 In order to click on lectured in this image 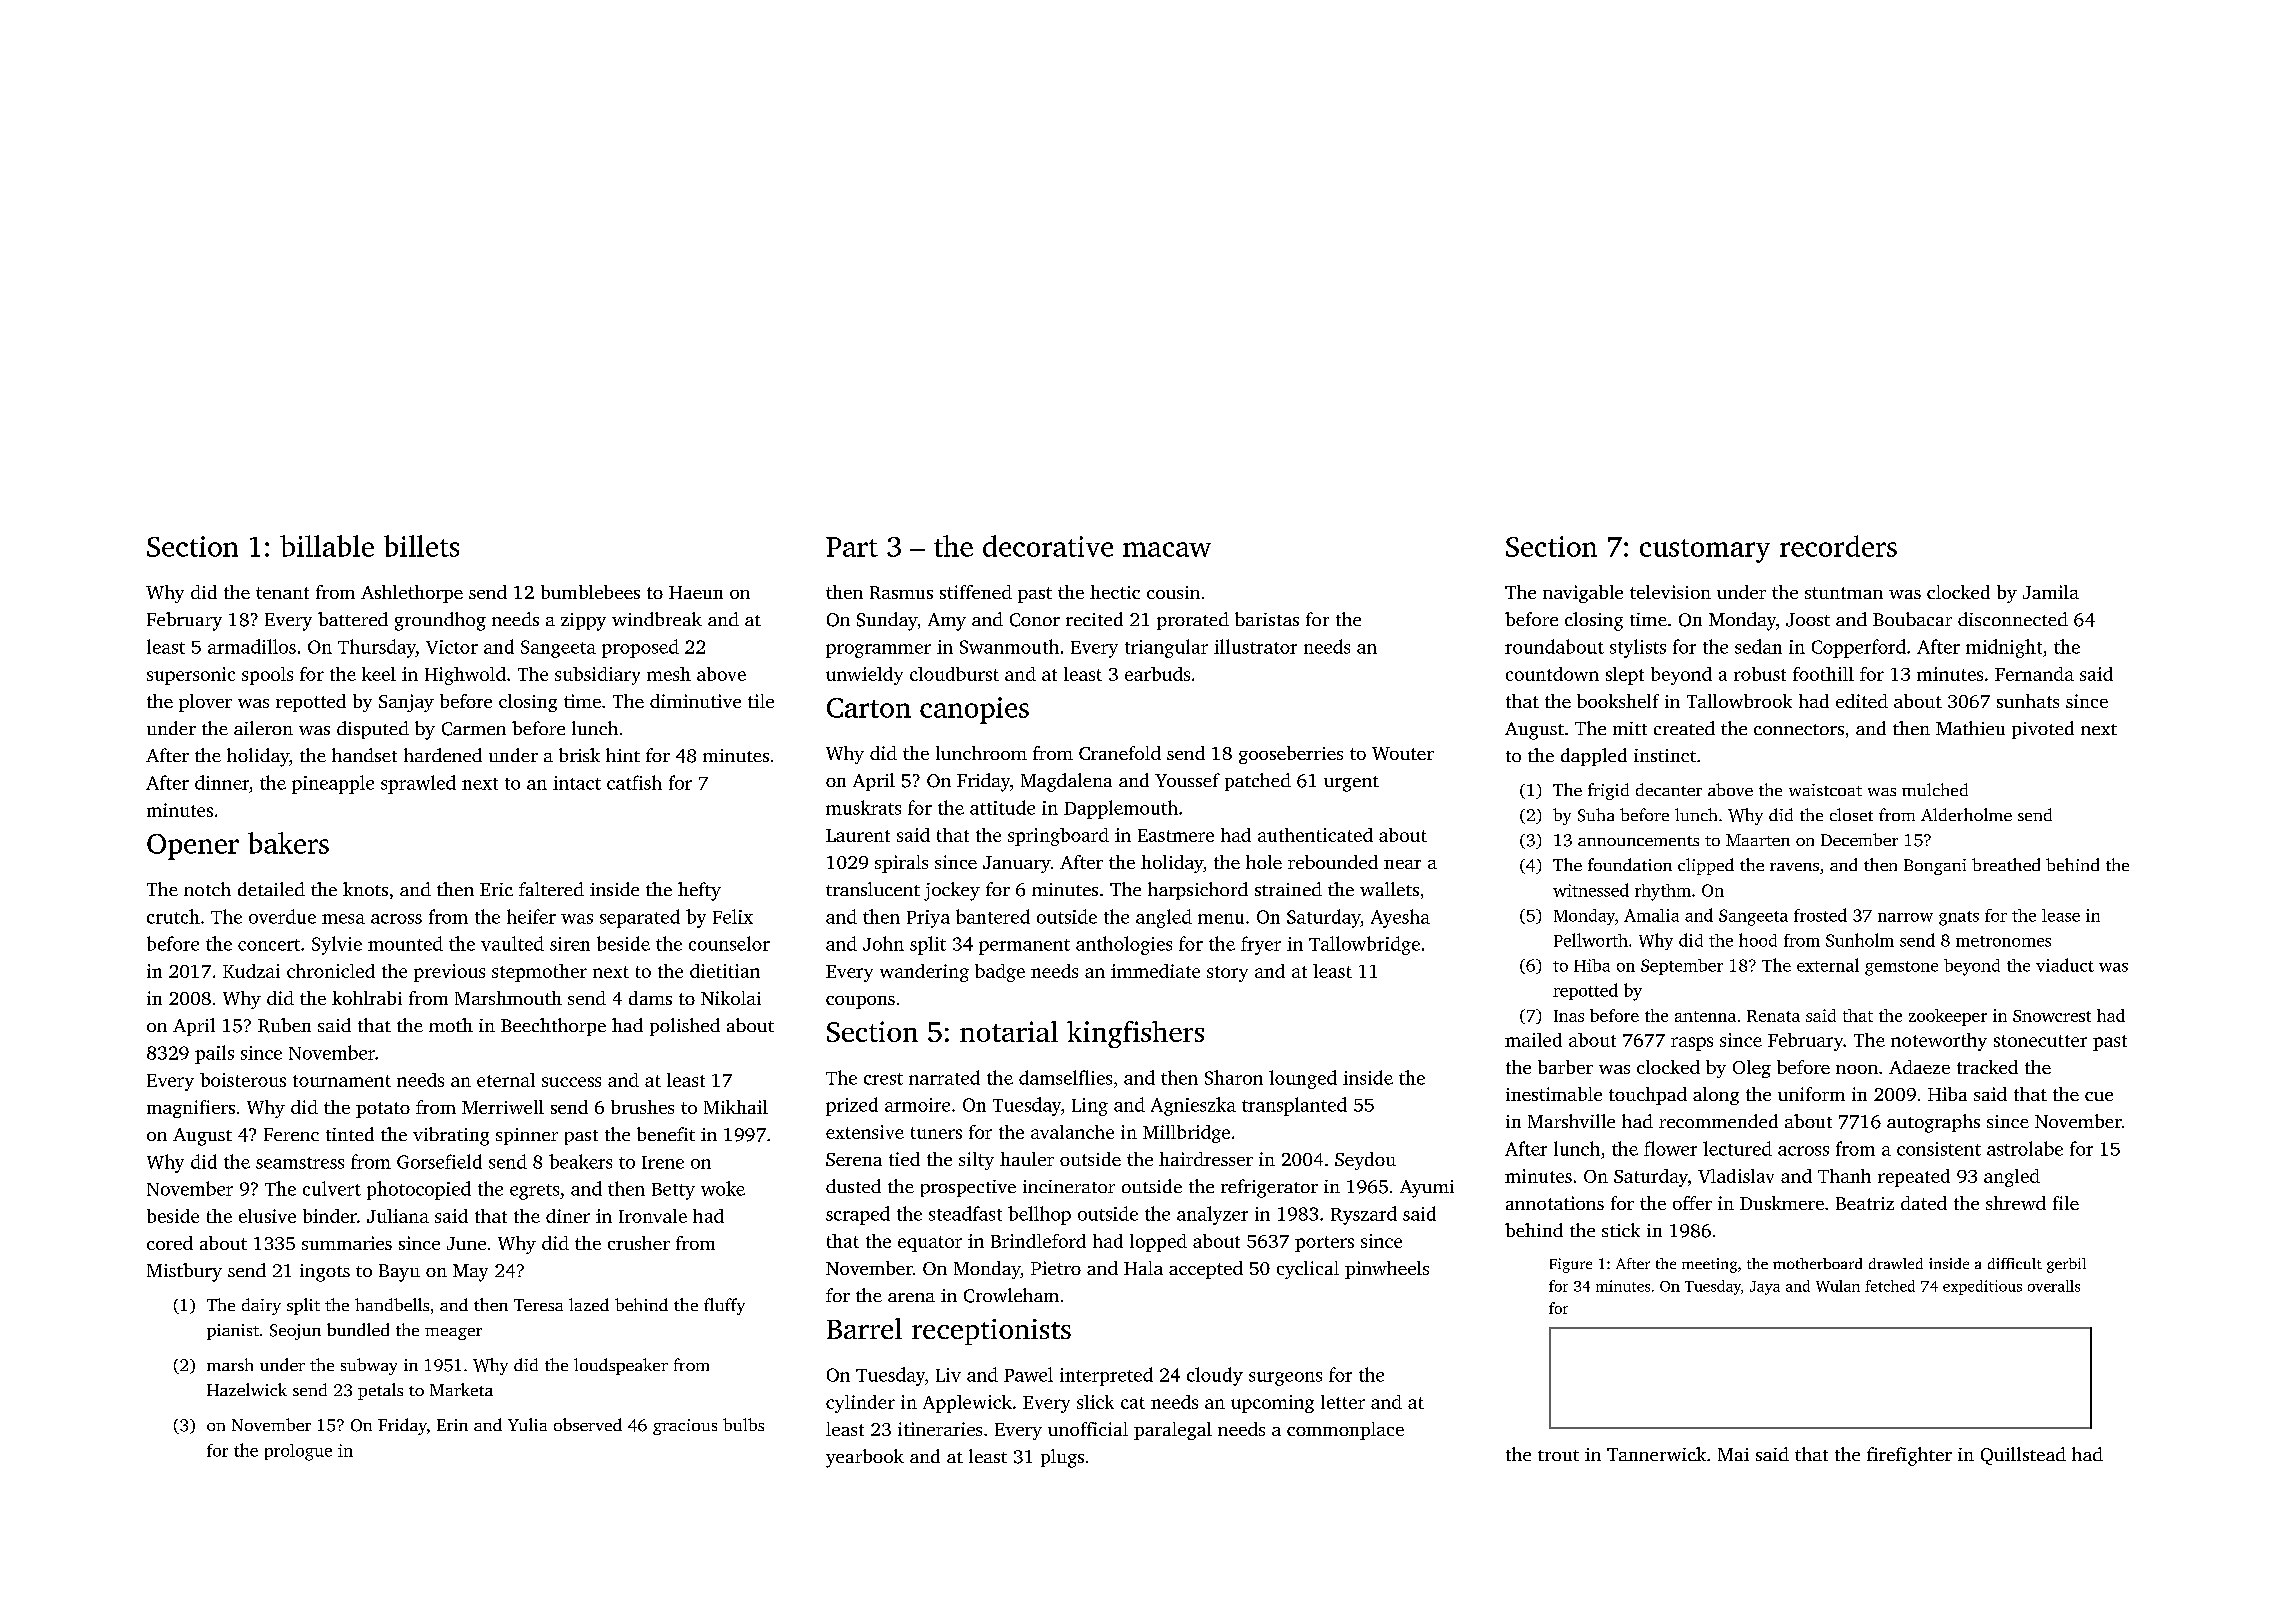, I will do `click(1737, 1148)`.
